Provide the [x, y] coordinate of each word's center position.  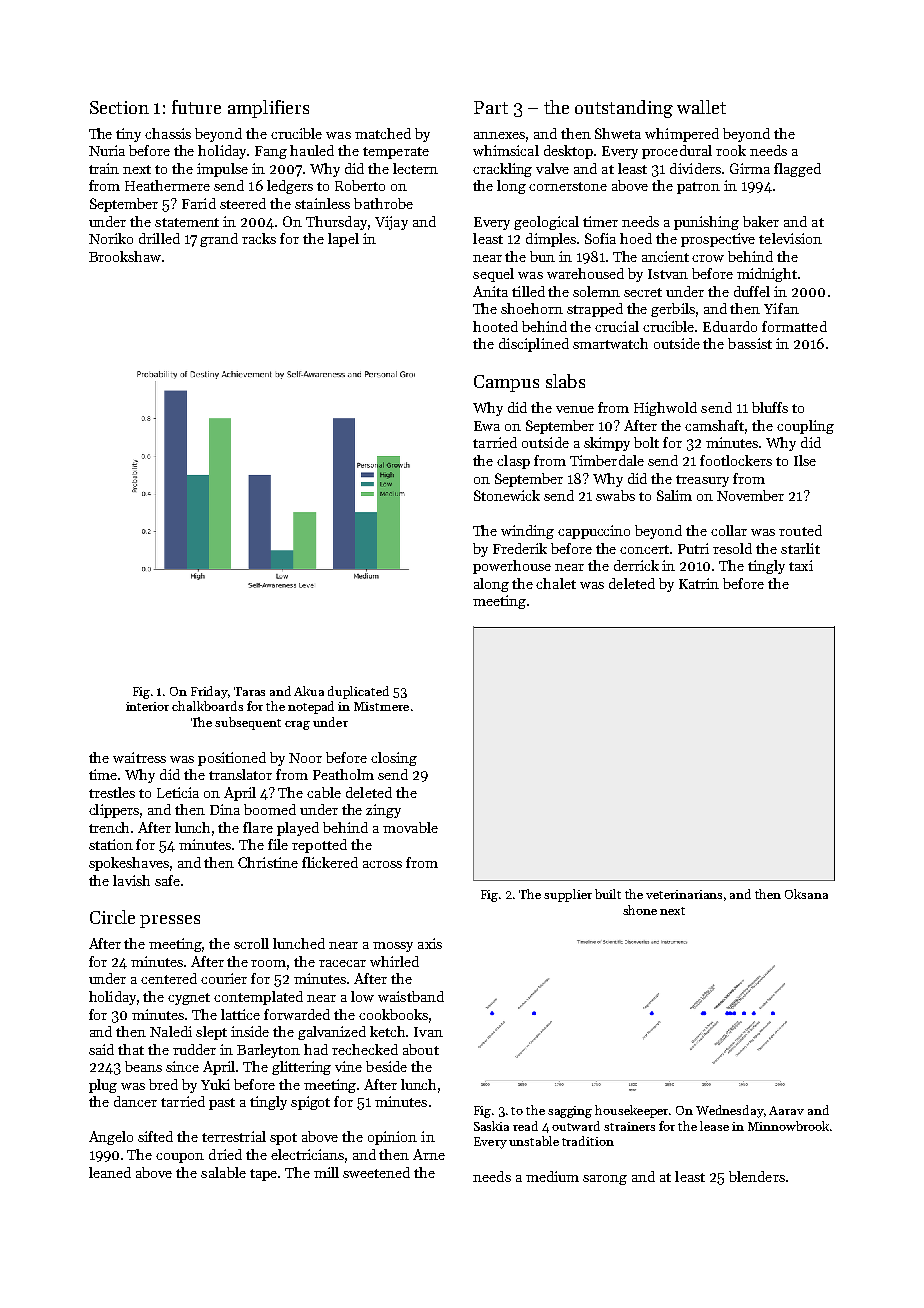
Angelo [111, 1138]
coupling [805, 427]
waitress [139, 757]
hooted [495, 326]
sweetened [376, 1172]
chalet [556, 583]
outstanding [624, 109]
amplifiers [268, 109]
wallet [701, 107]
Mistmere [381, 706]
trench [109, 827]
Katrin [699, 583]
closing [394, 759]
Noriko [111, 238]
